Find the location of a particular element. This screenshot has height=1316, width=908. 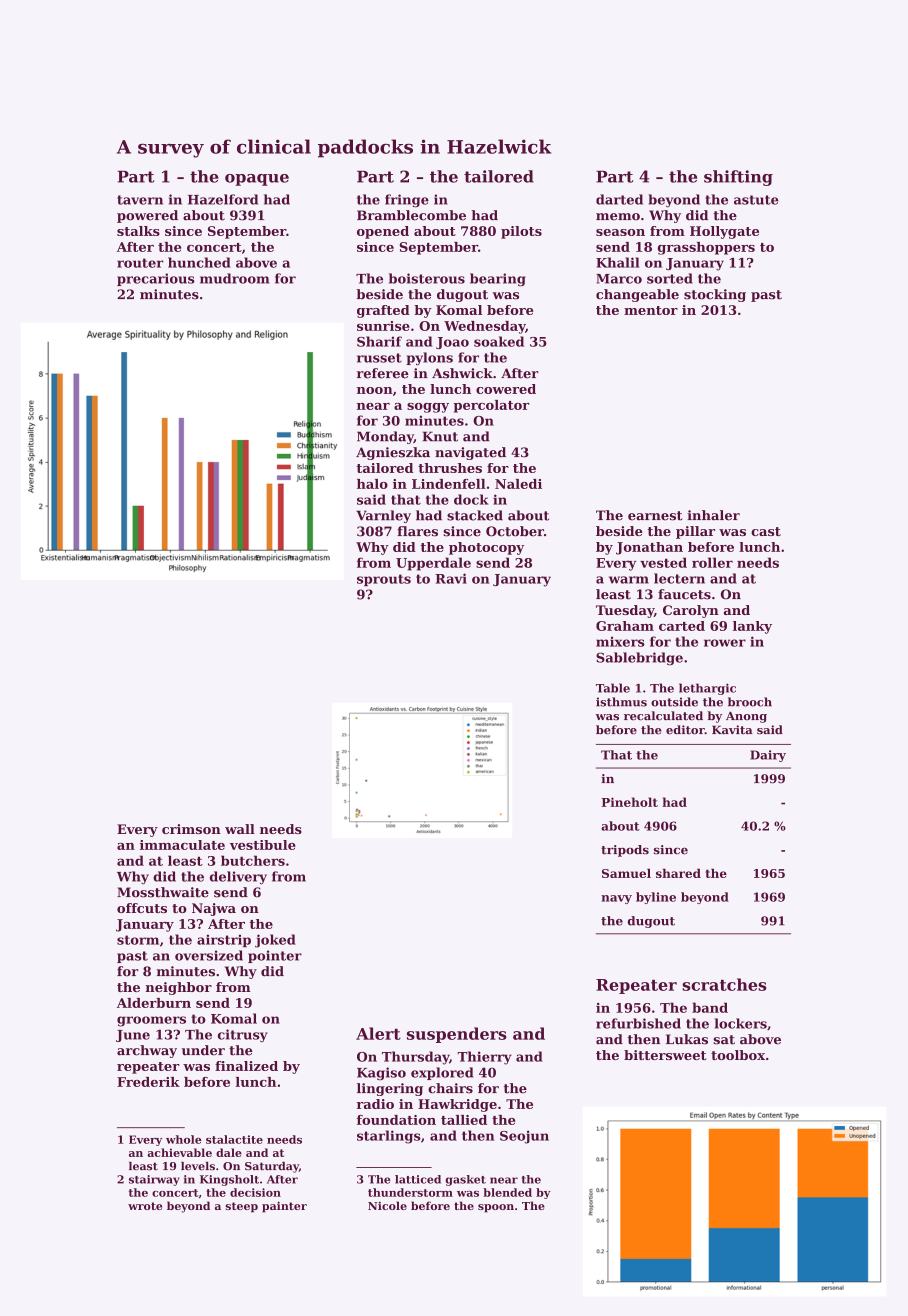

Hawkridge is located at coordinates (457, 1105).
